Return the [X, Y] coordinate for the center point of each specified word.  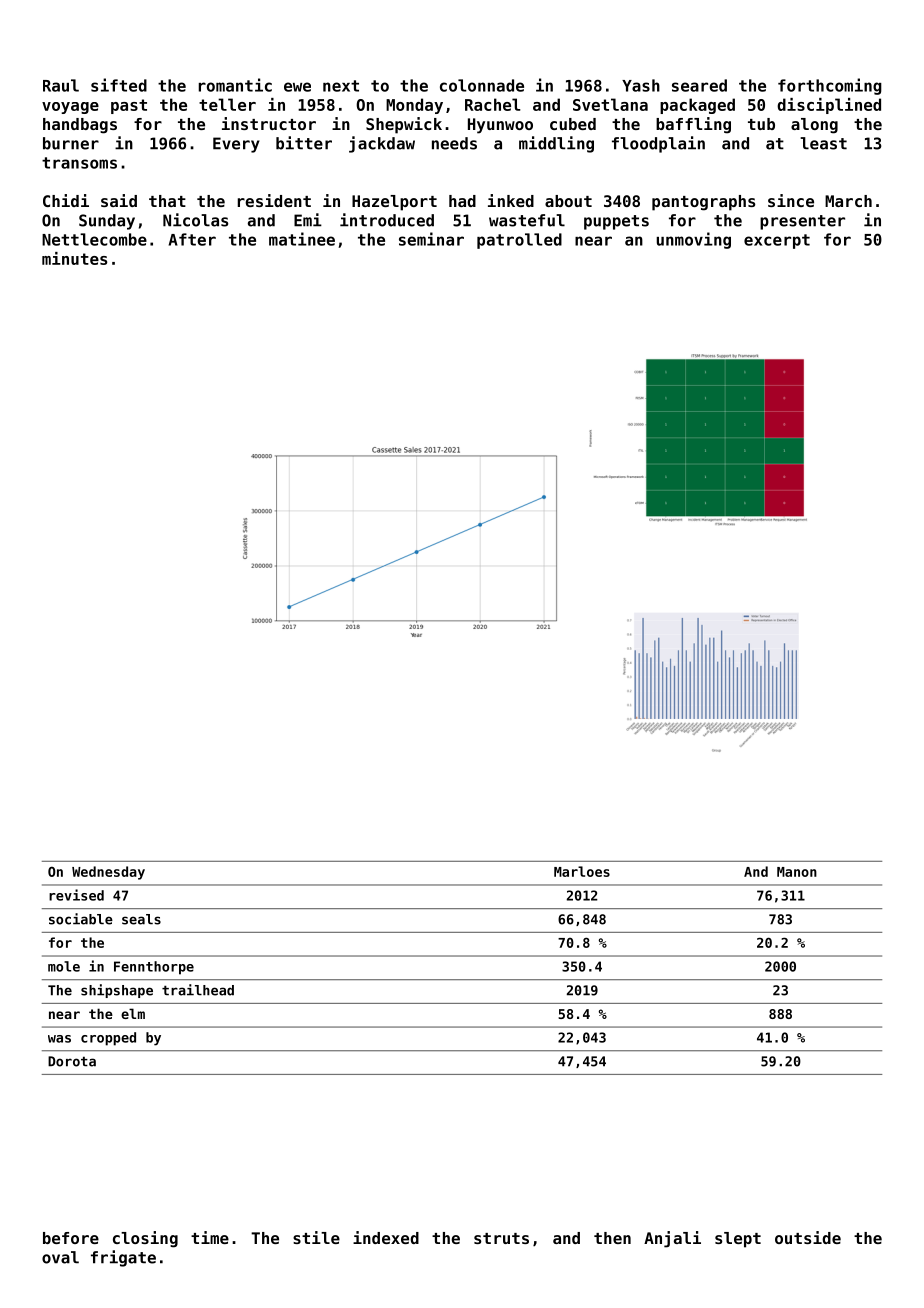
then [612, 1238]
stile [316, 1237]
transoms [79, 163]
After [192, 239]
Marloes [582, 871]
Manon [797, 872]
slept [738, 1240]
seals [141, 919]
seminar [431, 239]
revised [76, 895]
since [791, 200]
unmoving [693, 240]
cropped [108, 1039]
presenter [802, 222]
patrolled [519, 241]
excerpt [777, 241]
